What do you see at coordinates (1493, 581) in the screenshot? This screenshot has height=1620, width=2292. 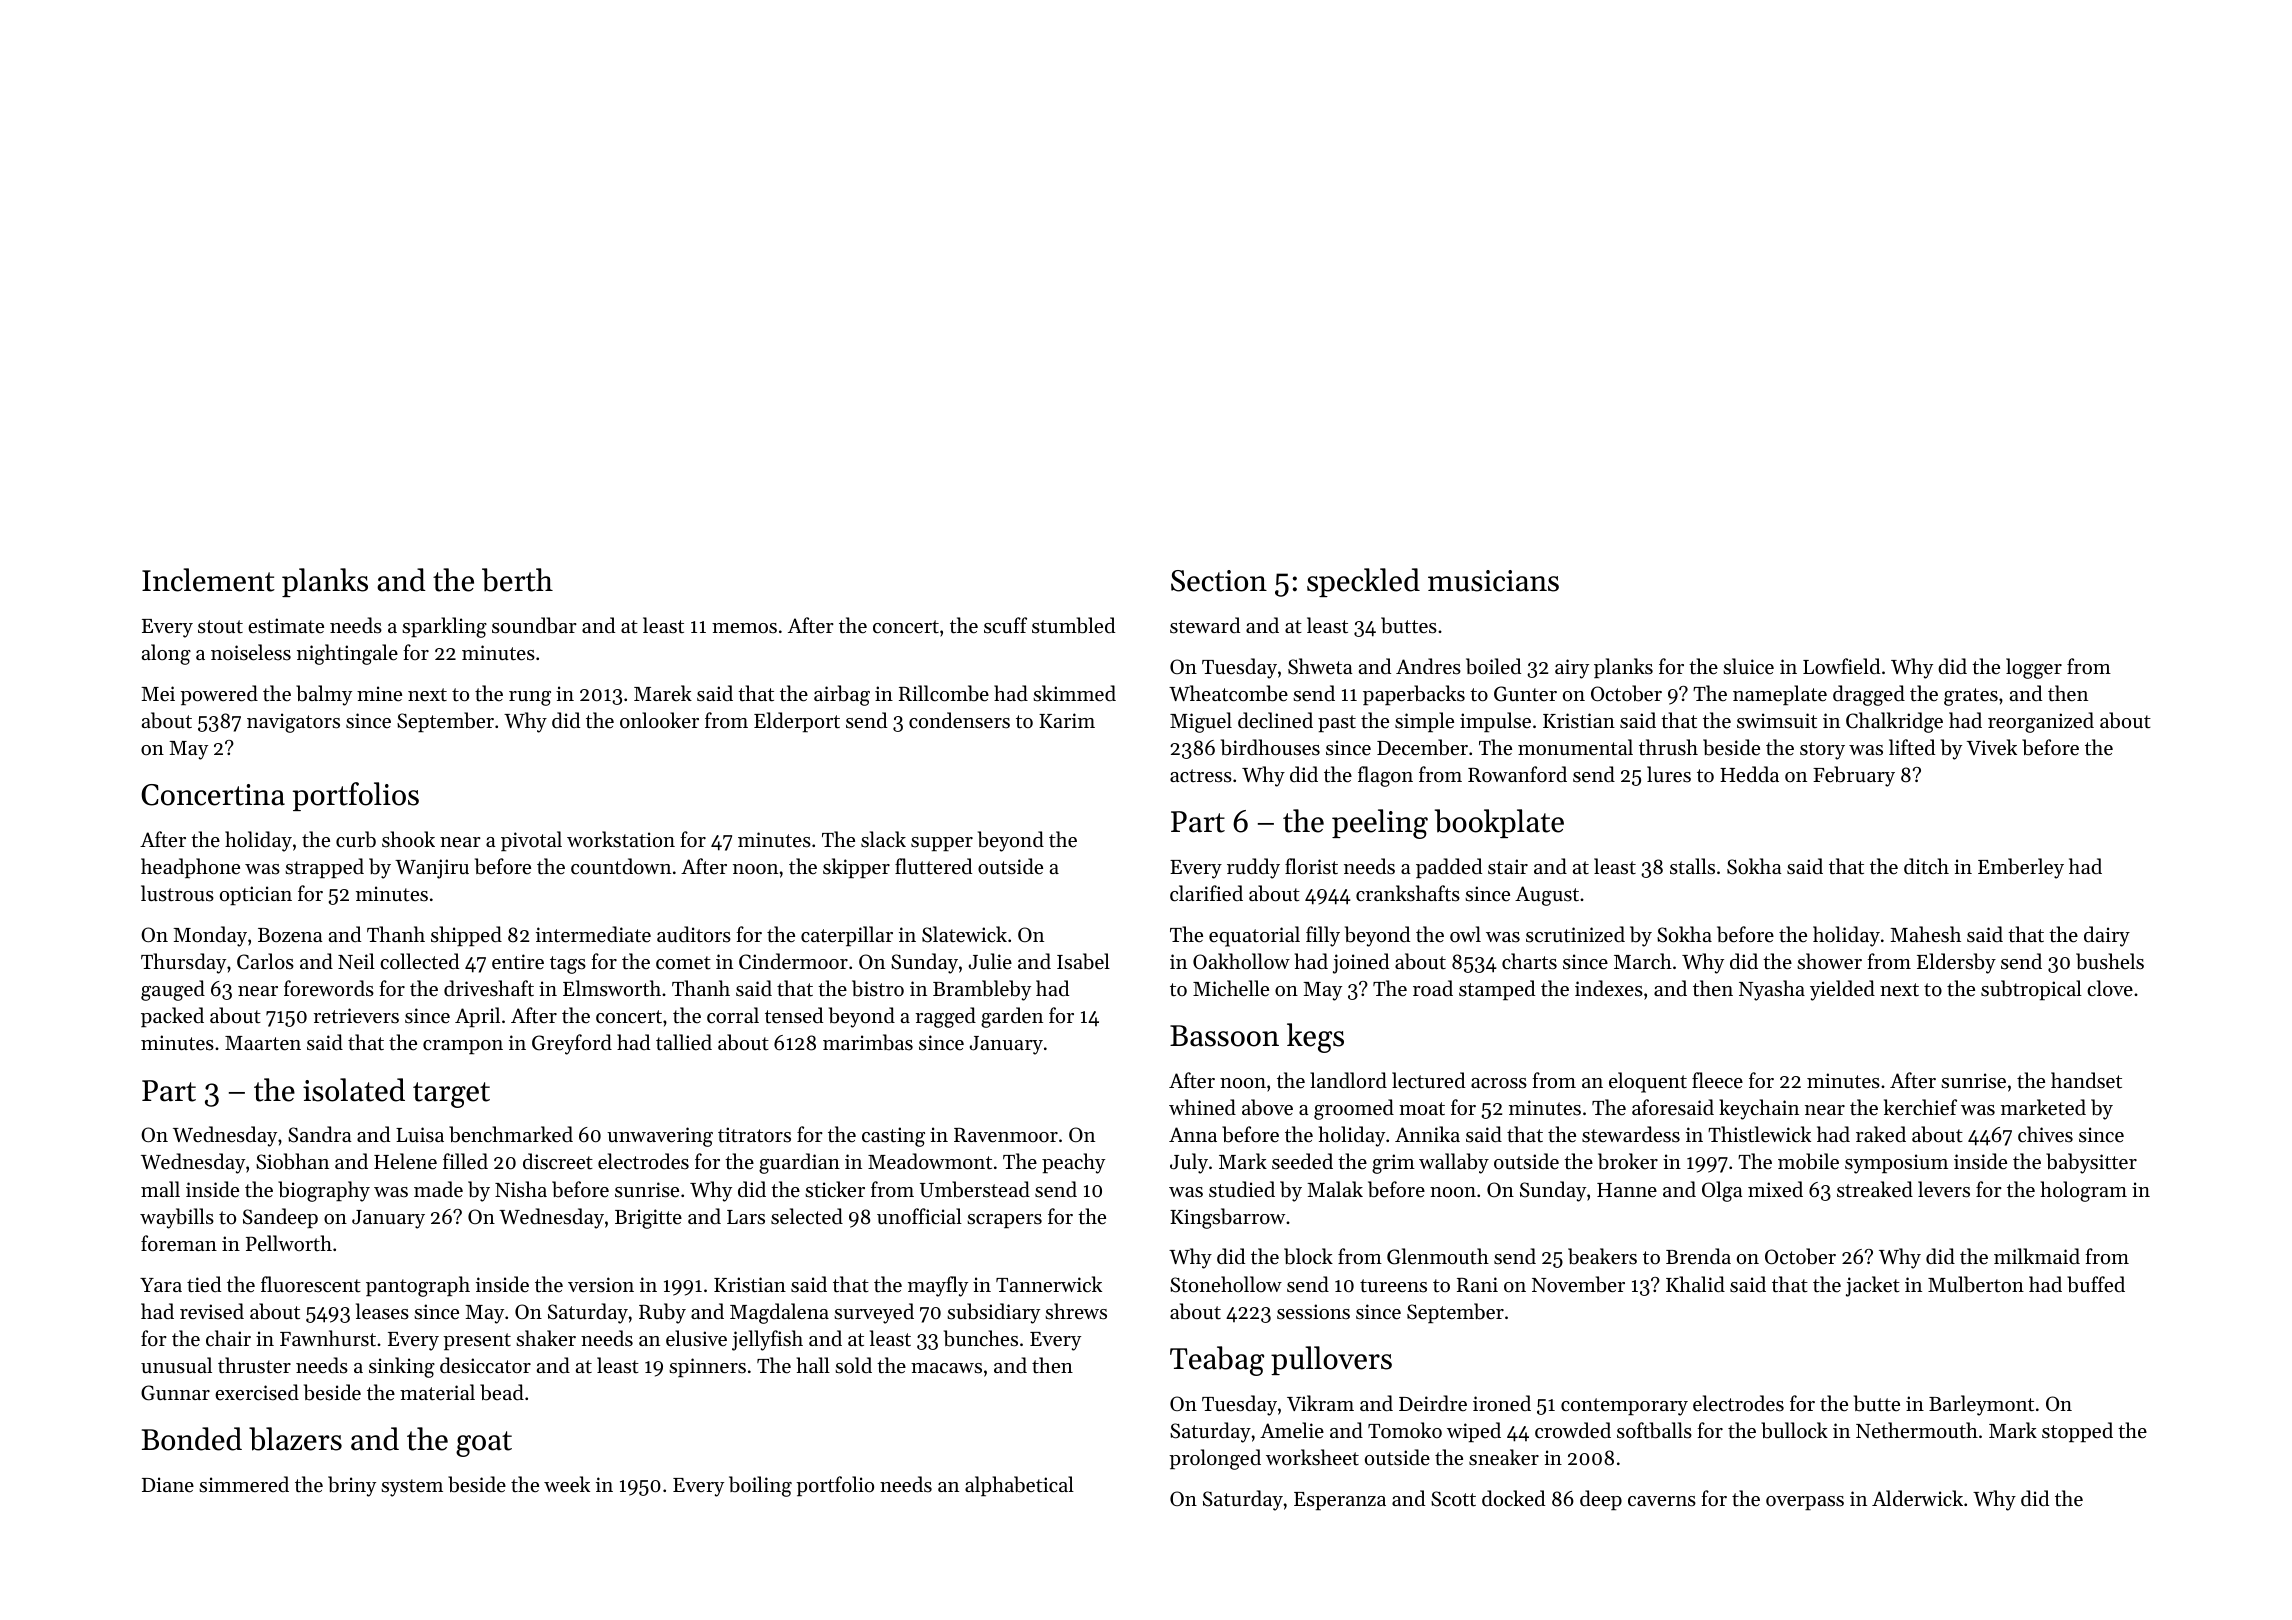 I see `musicians` at bounding box center [1493, 581].
